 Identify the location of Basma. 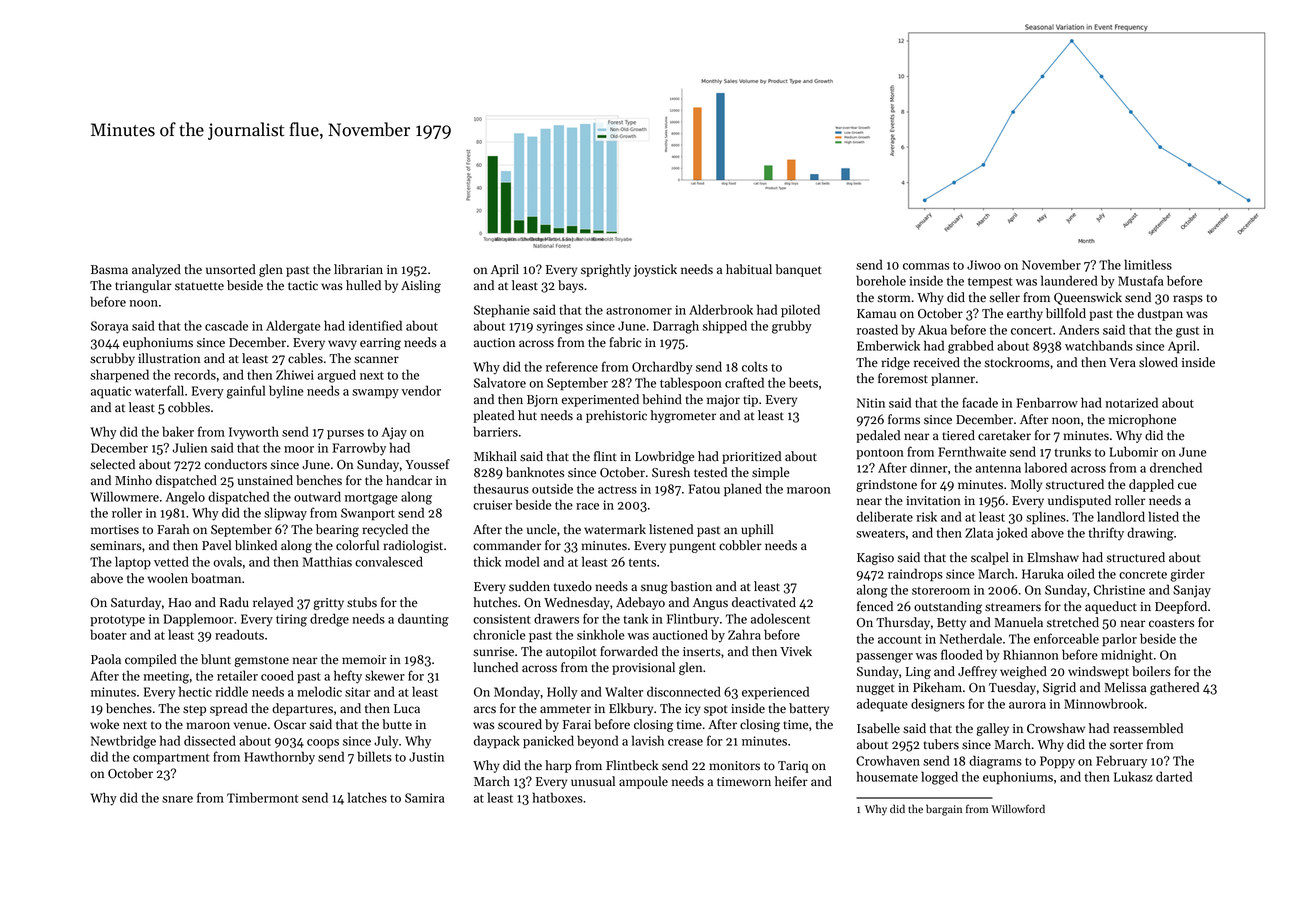
(109, 269).
